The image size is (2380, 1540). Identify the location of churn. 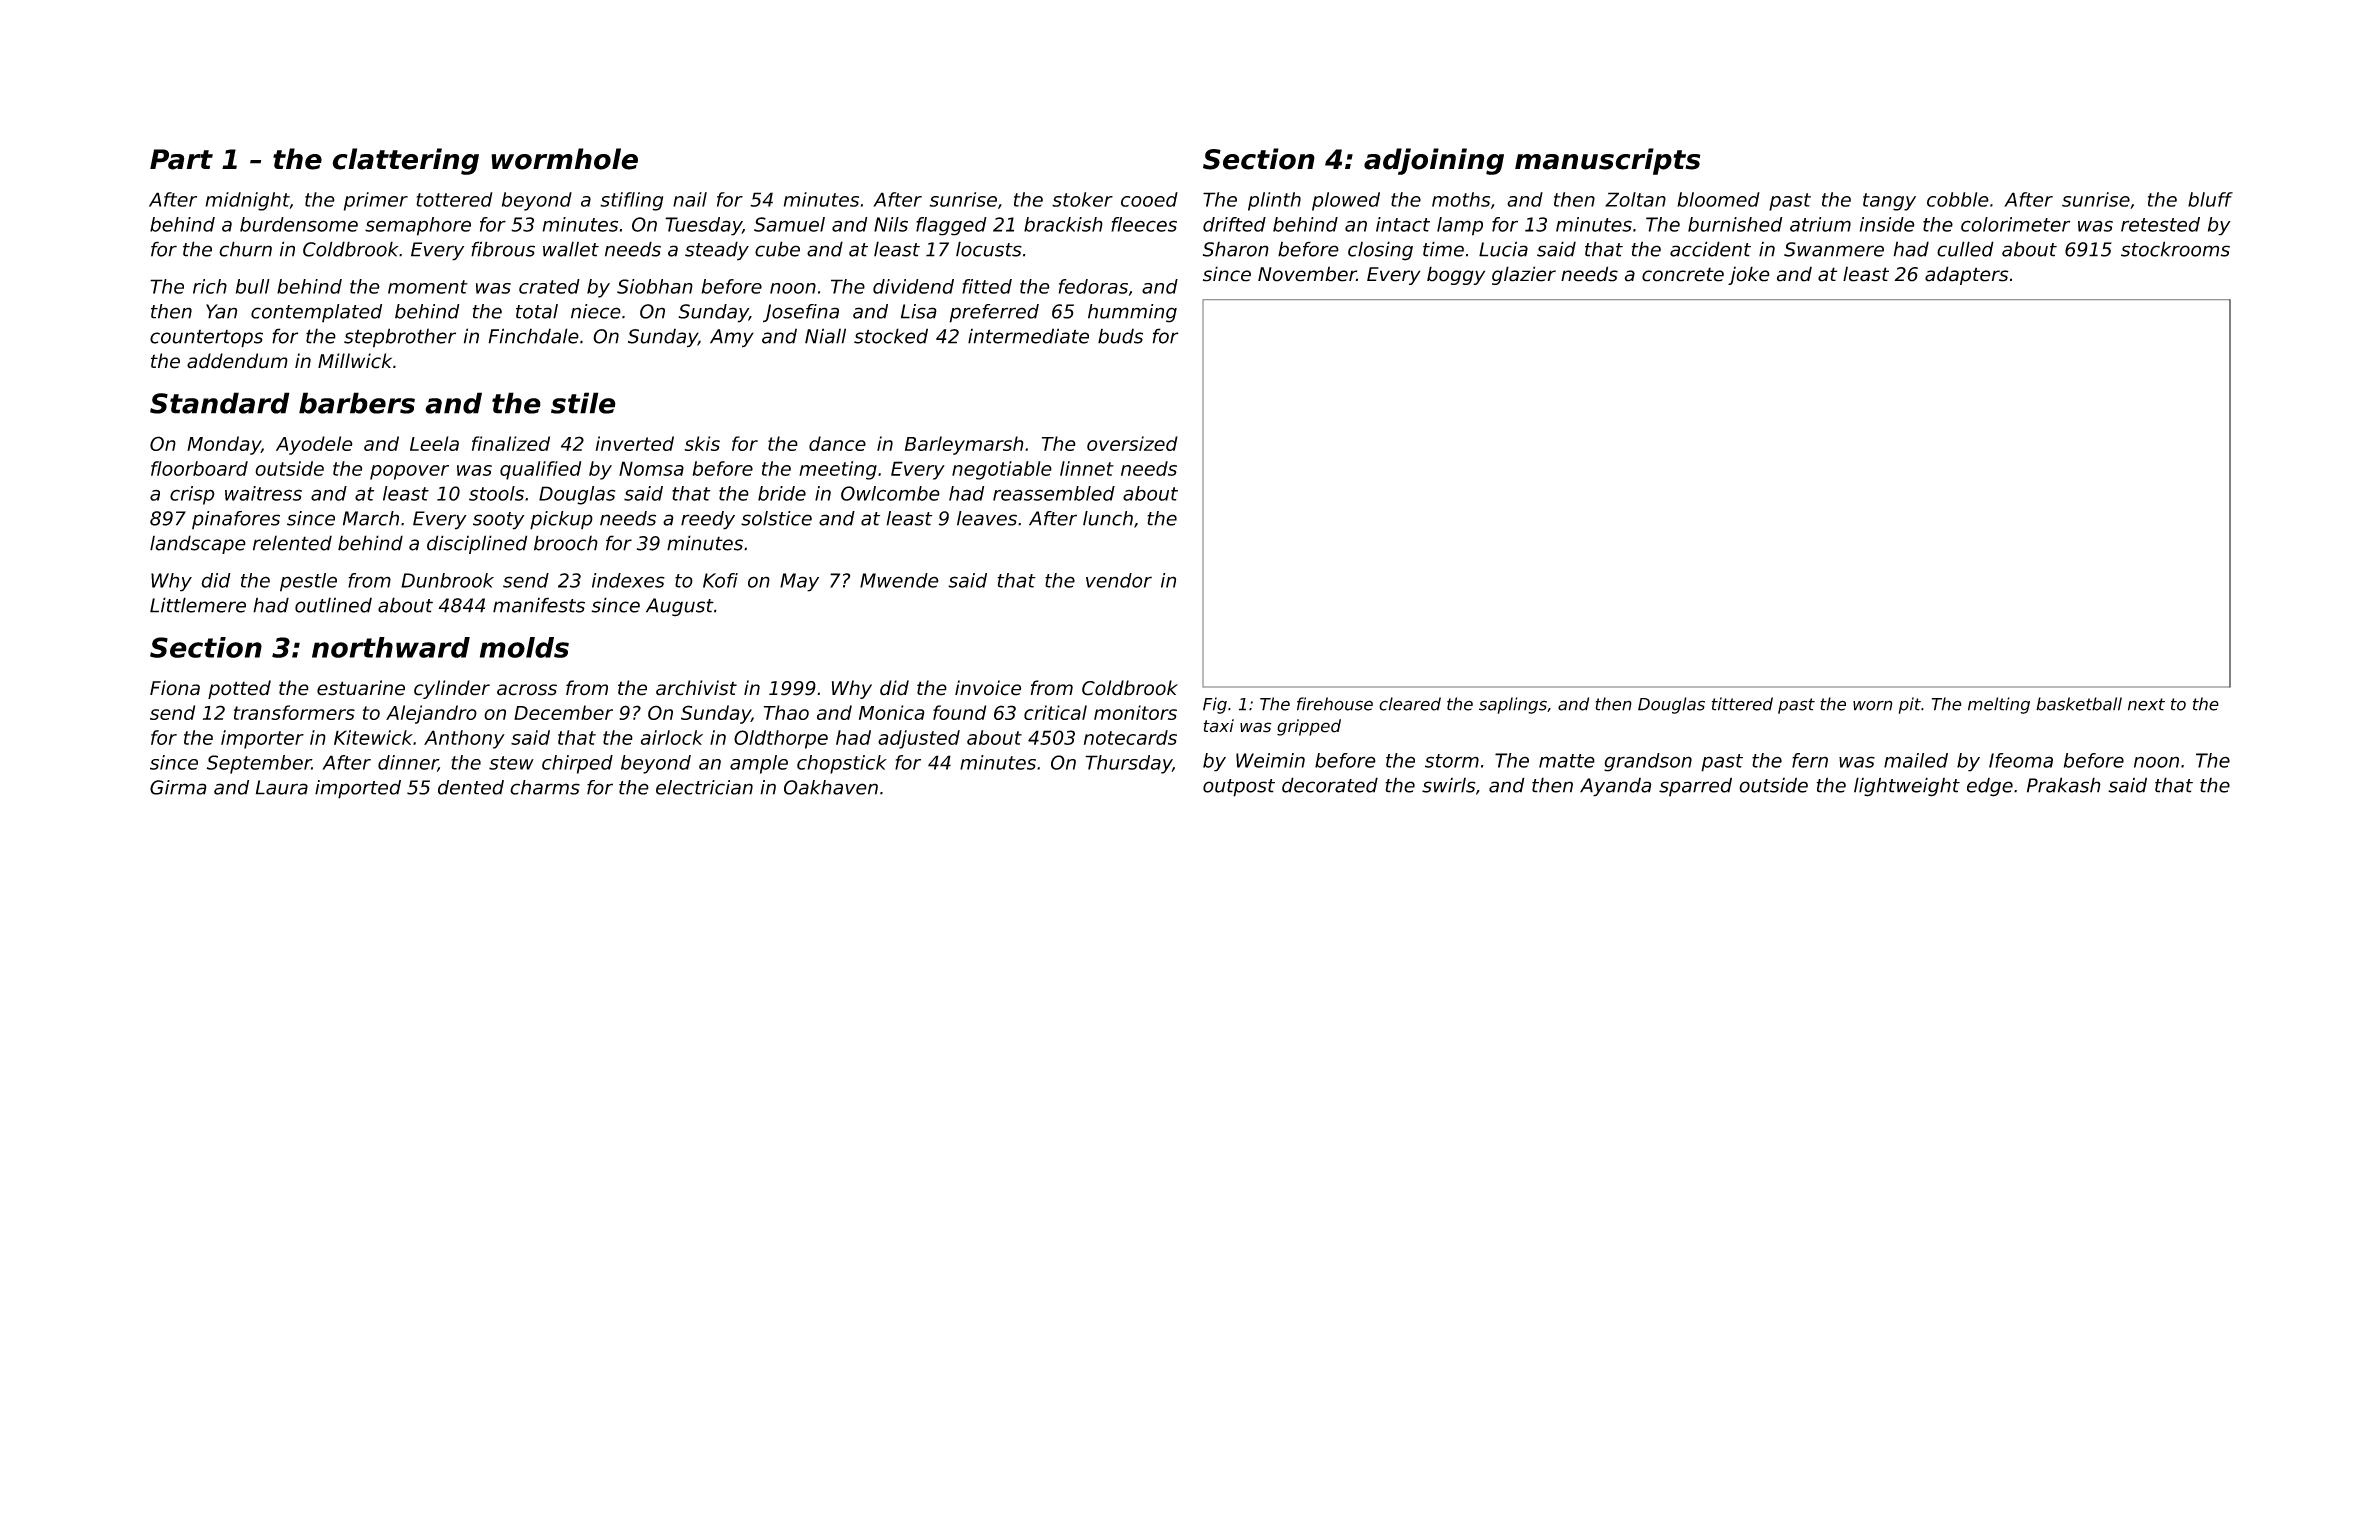
(245, 249).
